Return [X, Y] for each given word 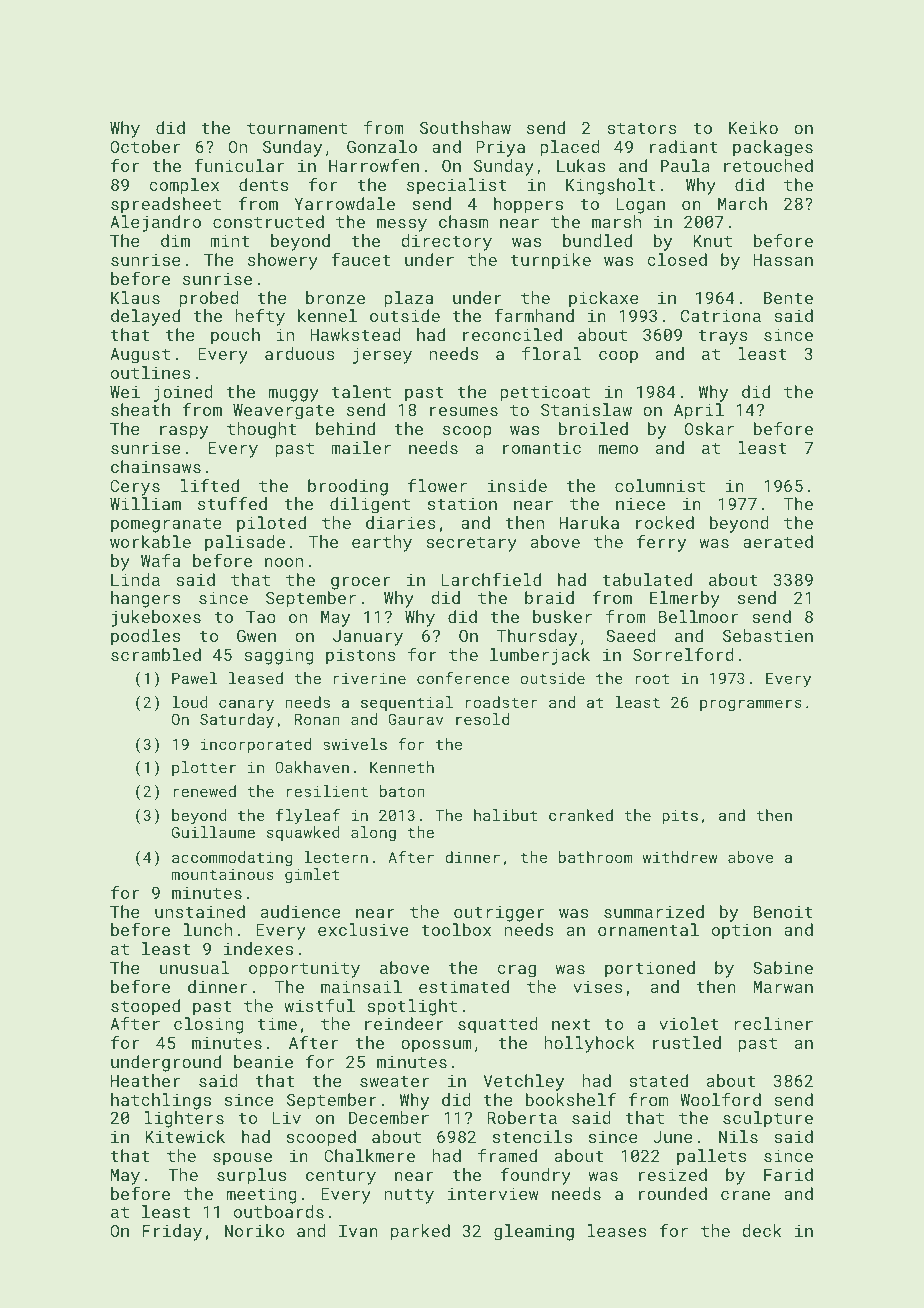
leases [616, 1230]
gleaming [534, 1232]
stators [642, 128]
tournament [297, 128]
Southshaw [465, 127]
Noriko [254, 1230]
